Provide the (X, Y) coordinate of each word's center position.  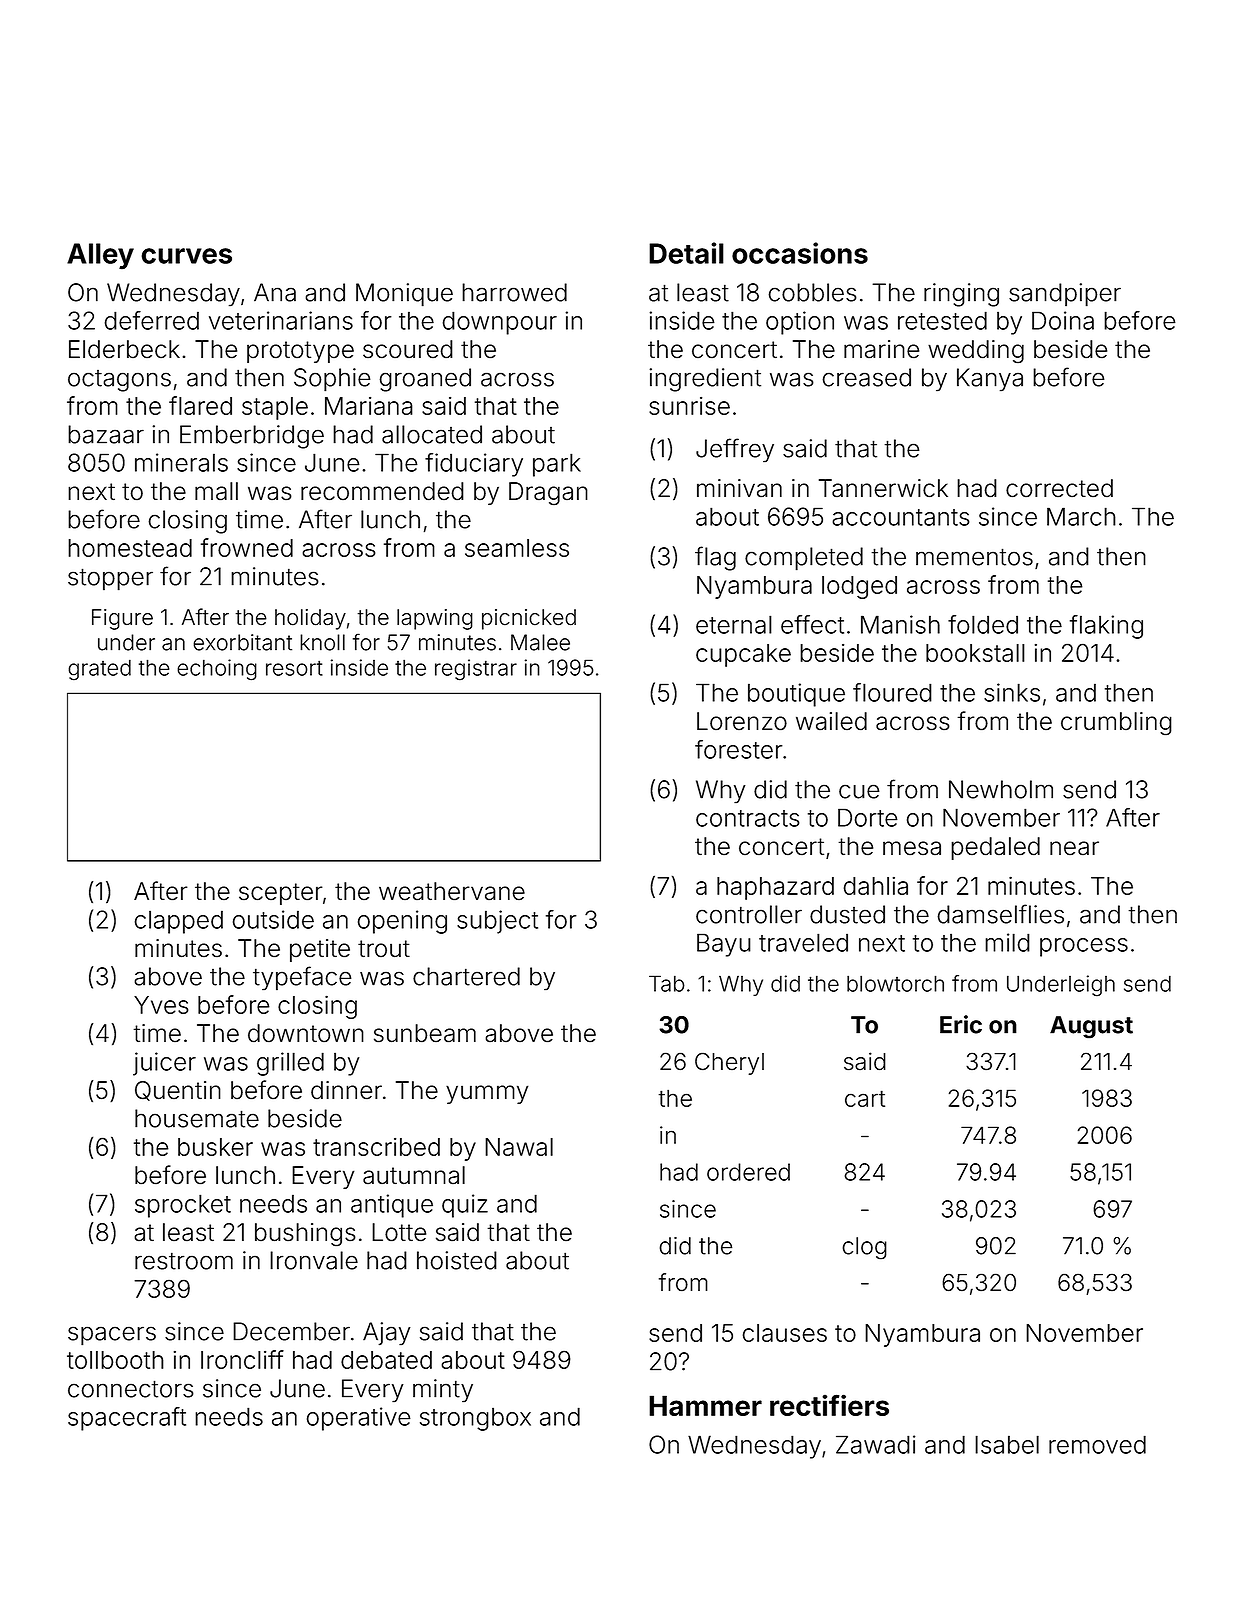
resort (294, 668)
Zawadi (875, 1444)
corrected (1059, 488)
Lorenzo (742, 721)
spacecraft (127, 1419)
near (1074, 848)
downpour (500, 323)
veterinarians (281, 320)
